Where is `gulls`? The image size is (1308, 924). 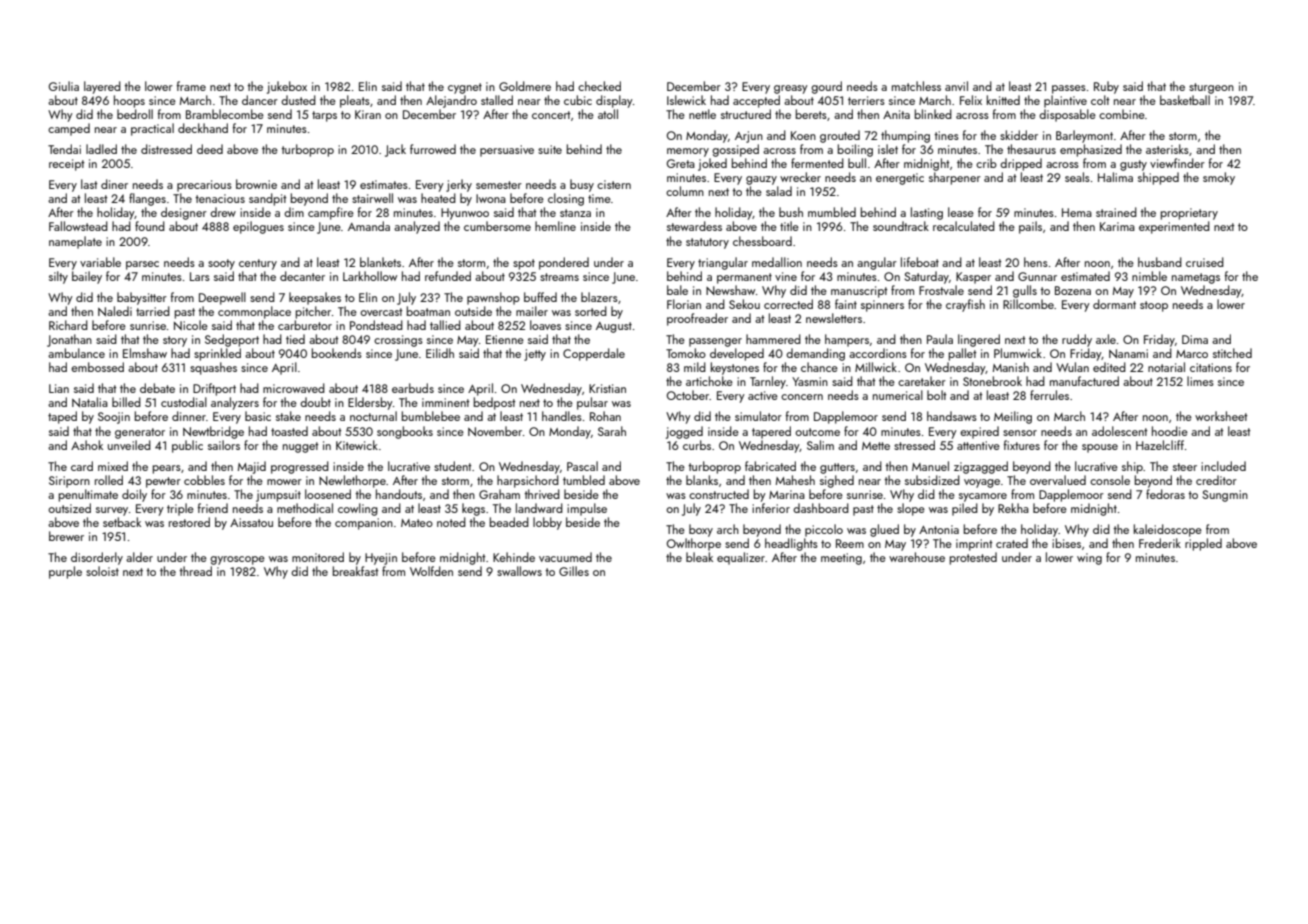 gulls is located at coordinates (1025, 291).
